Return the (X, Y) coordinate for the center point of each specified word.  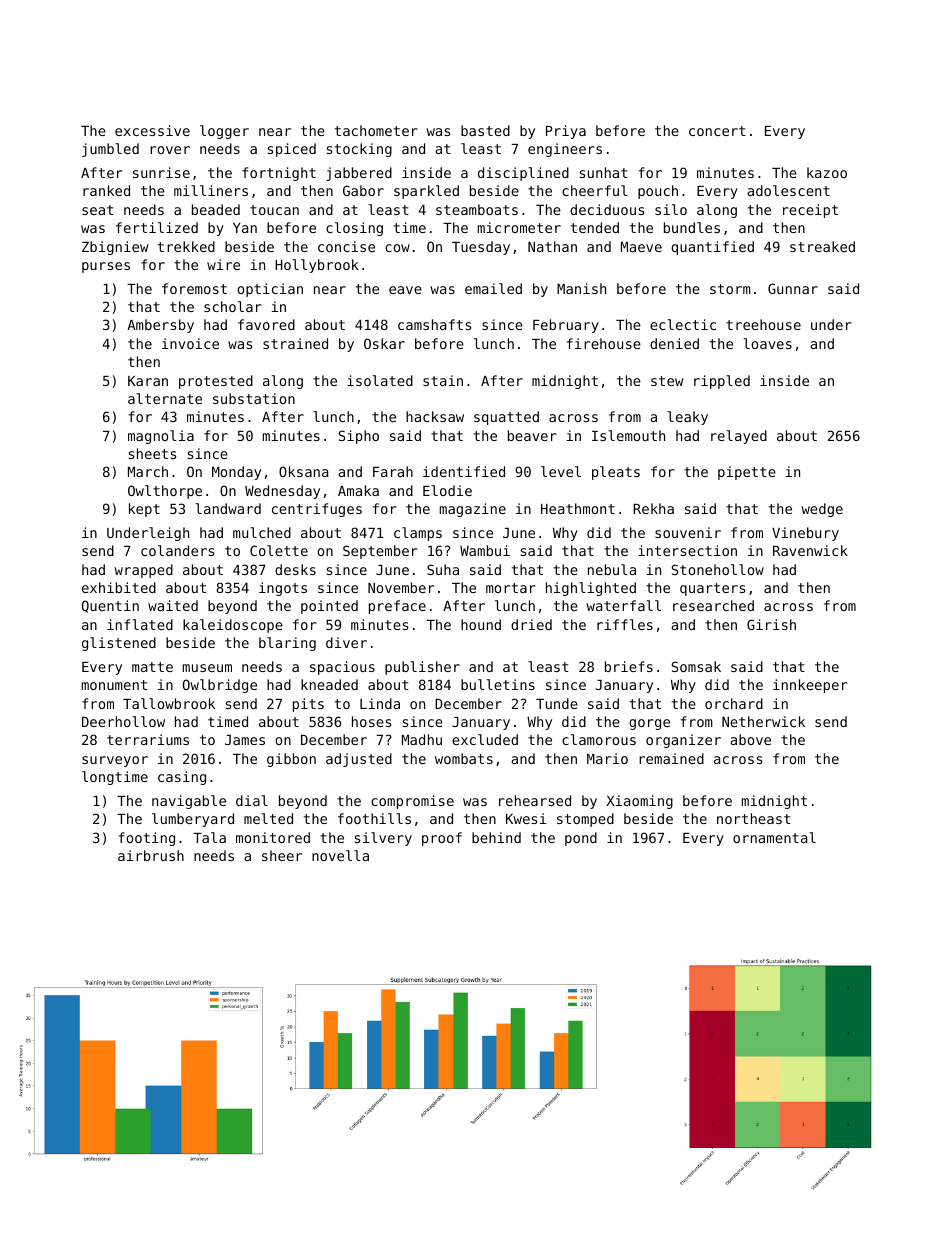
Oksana (303, 471)
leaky (687, 418)
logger (224, 132)
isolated (380, 380)
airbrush (151, 855)
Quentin (110, 606)
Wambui (485, 550)
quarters (712, 589)
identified (464, 471)
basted (485, 130)
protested (216, 382)
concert (717, 131)
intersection (687, 550)
